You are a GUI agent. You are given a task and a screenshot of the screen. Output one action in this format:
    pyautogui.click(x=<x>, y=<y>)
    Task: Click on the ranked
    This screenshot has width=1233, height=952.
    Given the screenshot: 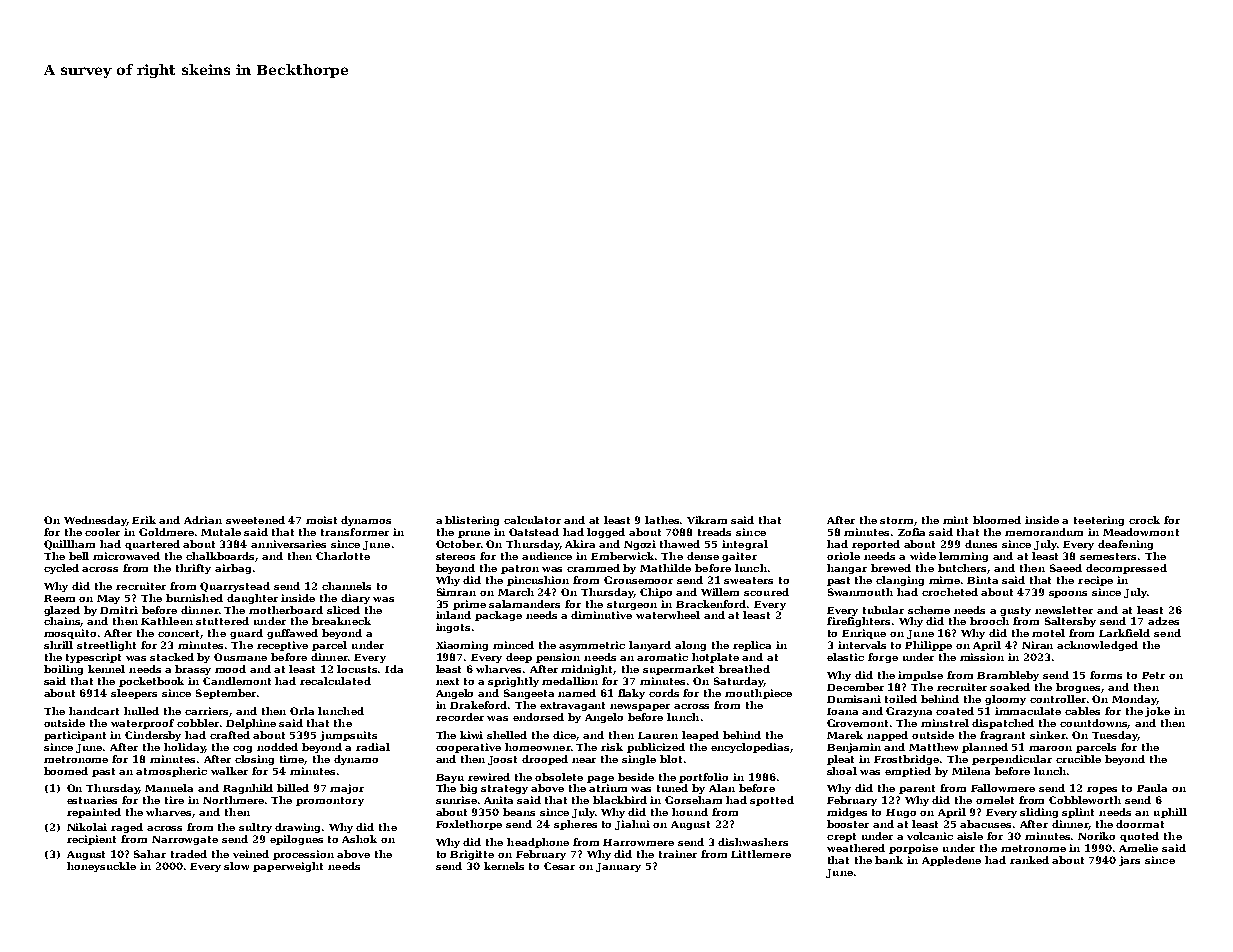 What is the action you would take?
    pyautogui.click(x=1029, y=860)
